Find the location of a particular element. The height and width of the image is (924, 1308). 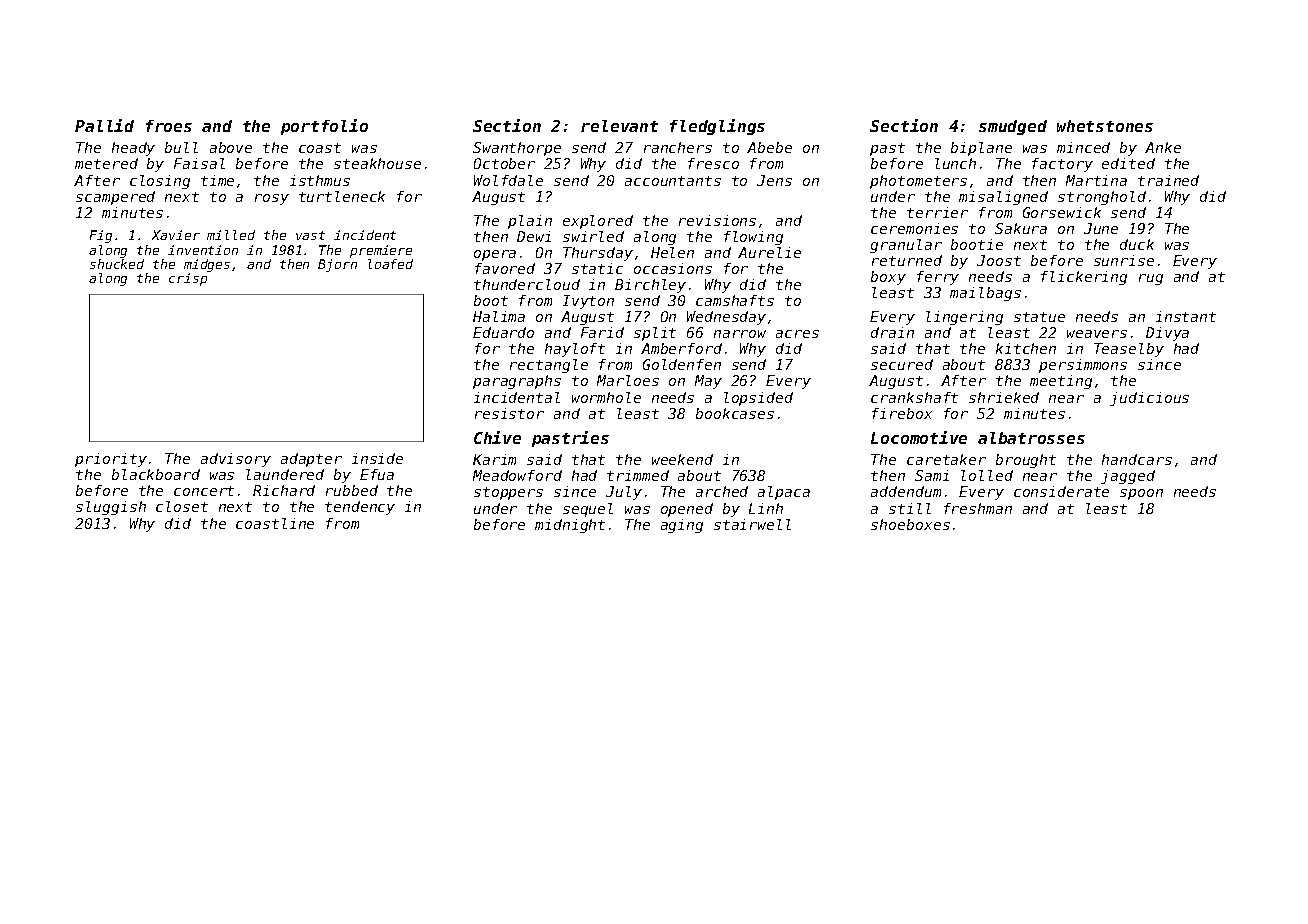

advisory is located at coordinates (236, 460).
